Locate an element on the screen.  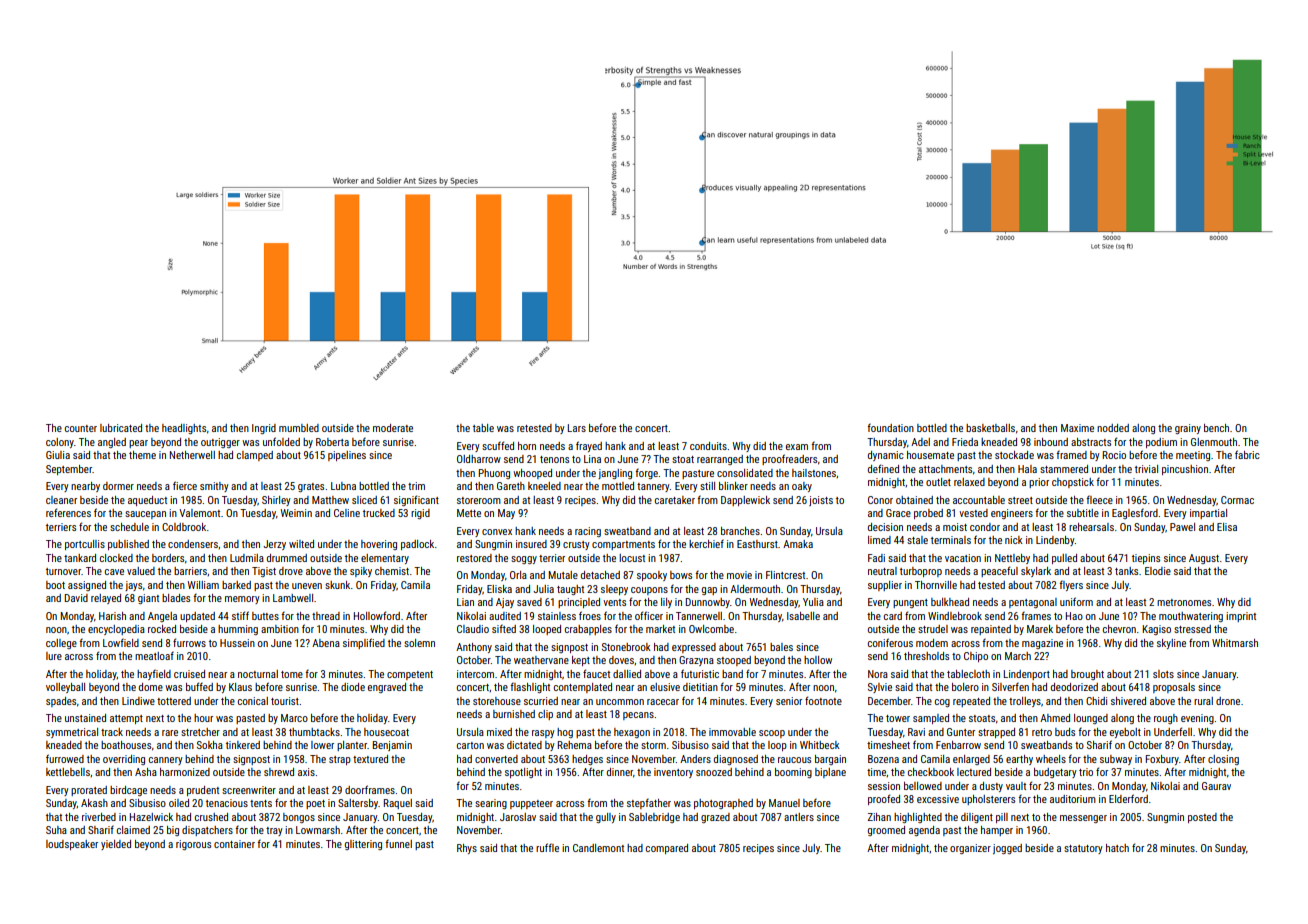
Cormac is located at coordinates (1237, 500).
